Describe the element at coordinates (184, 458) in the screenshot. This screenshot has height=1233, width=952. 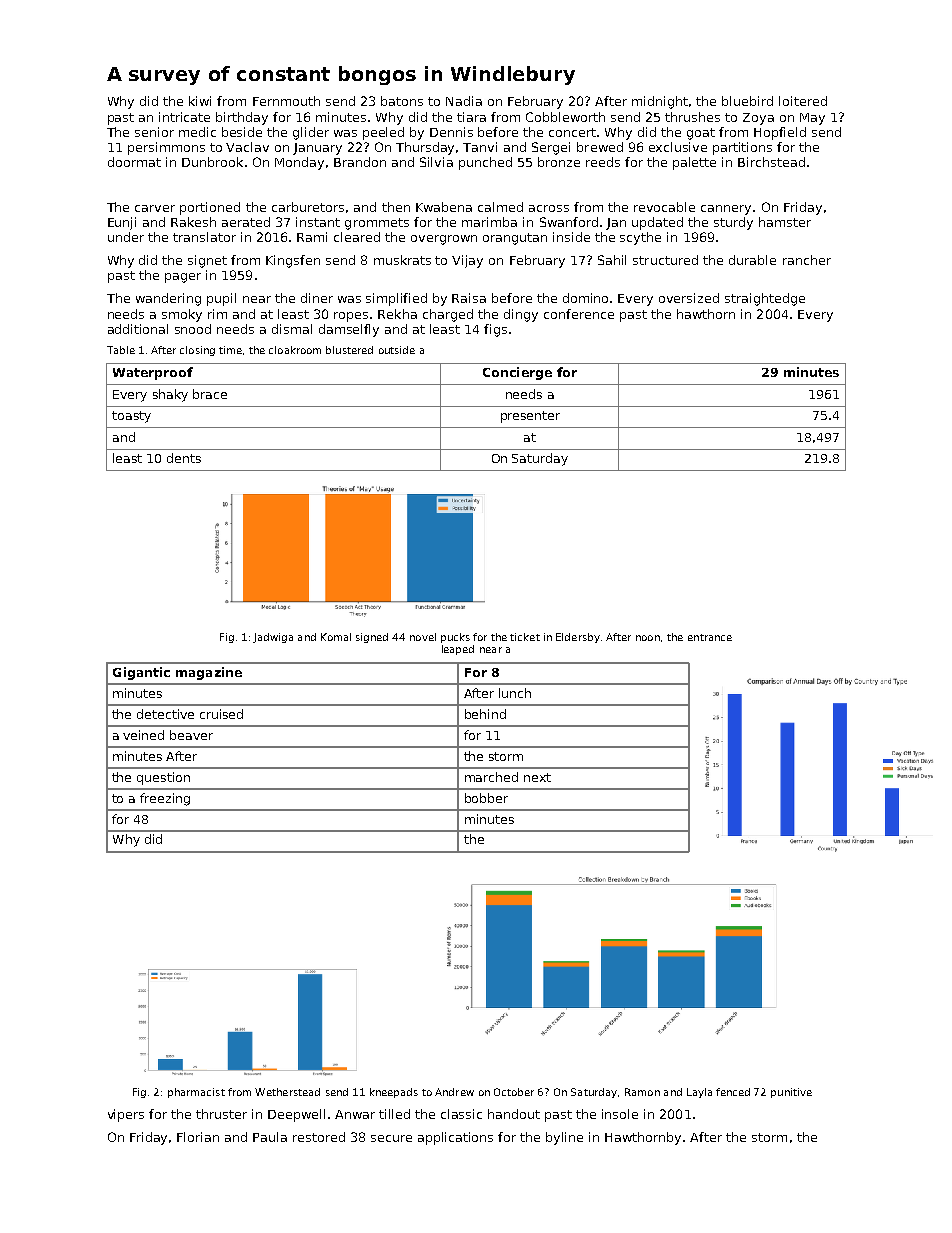
I see `dents` at that location.
